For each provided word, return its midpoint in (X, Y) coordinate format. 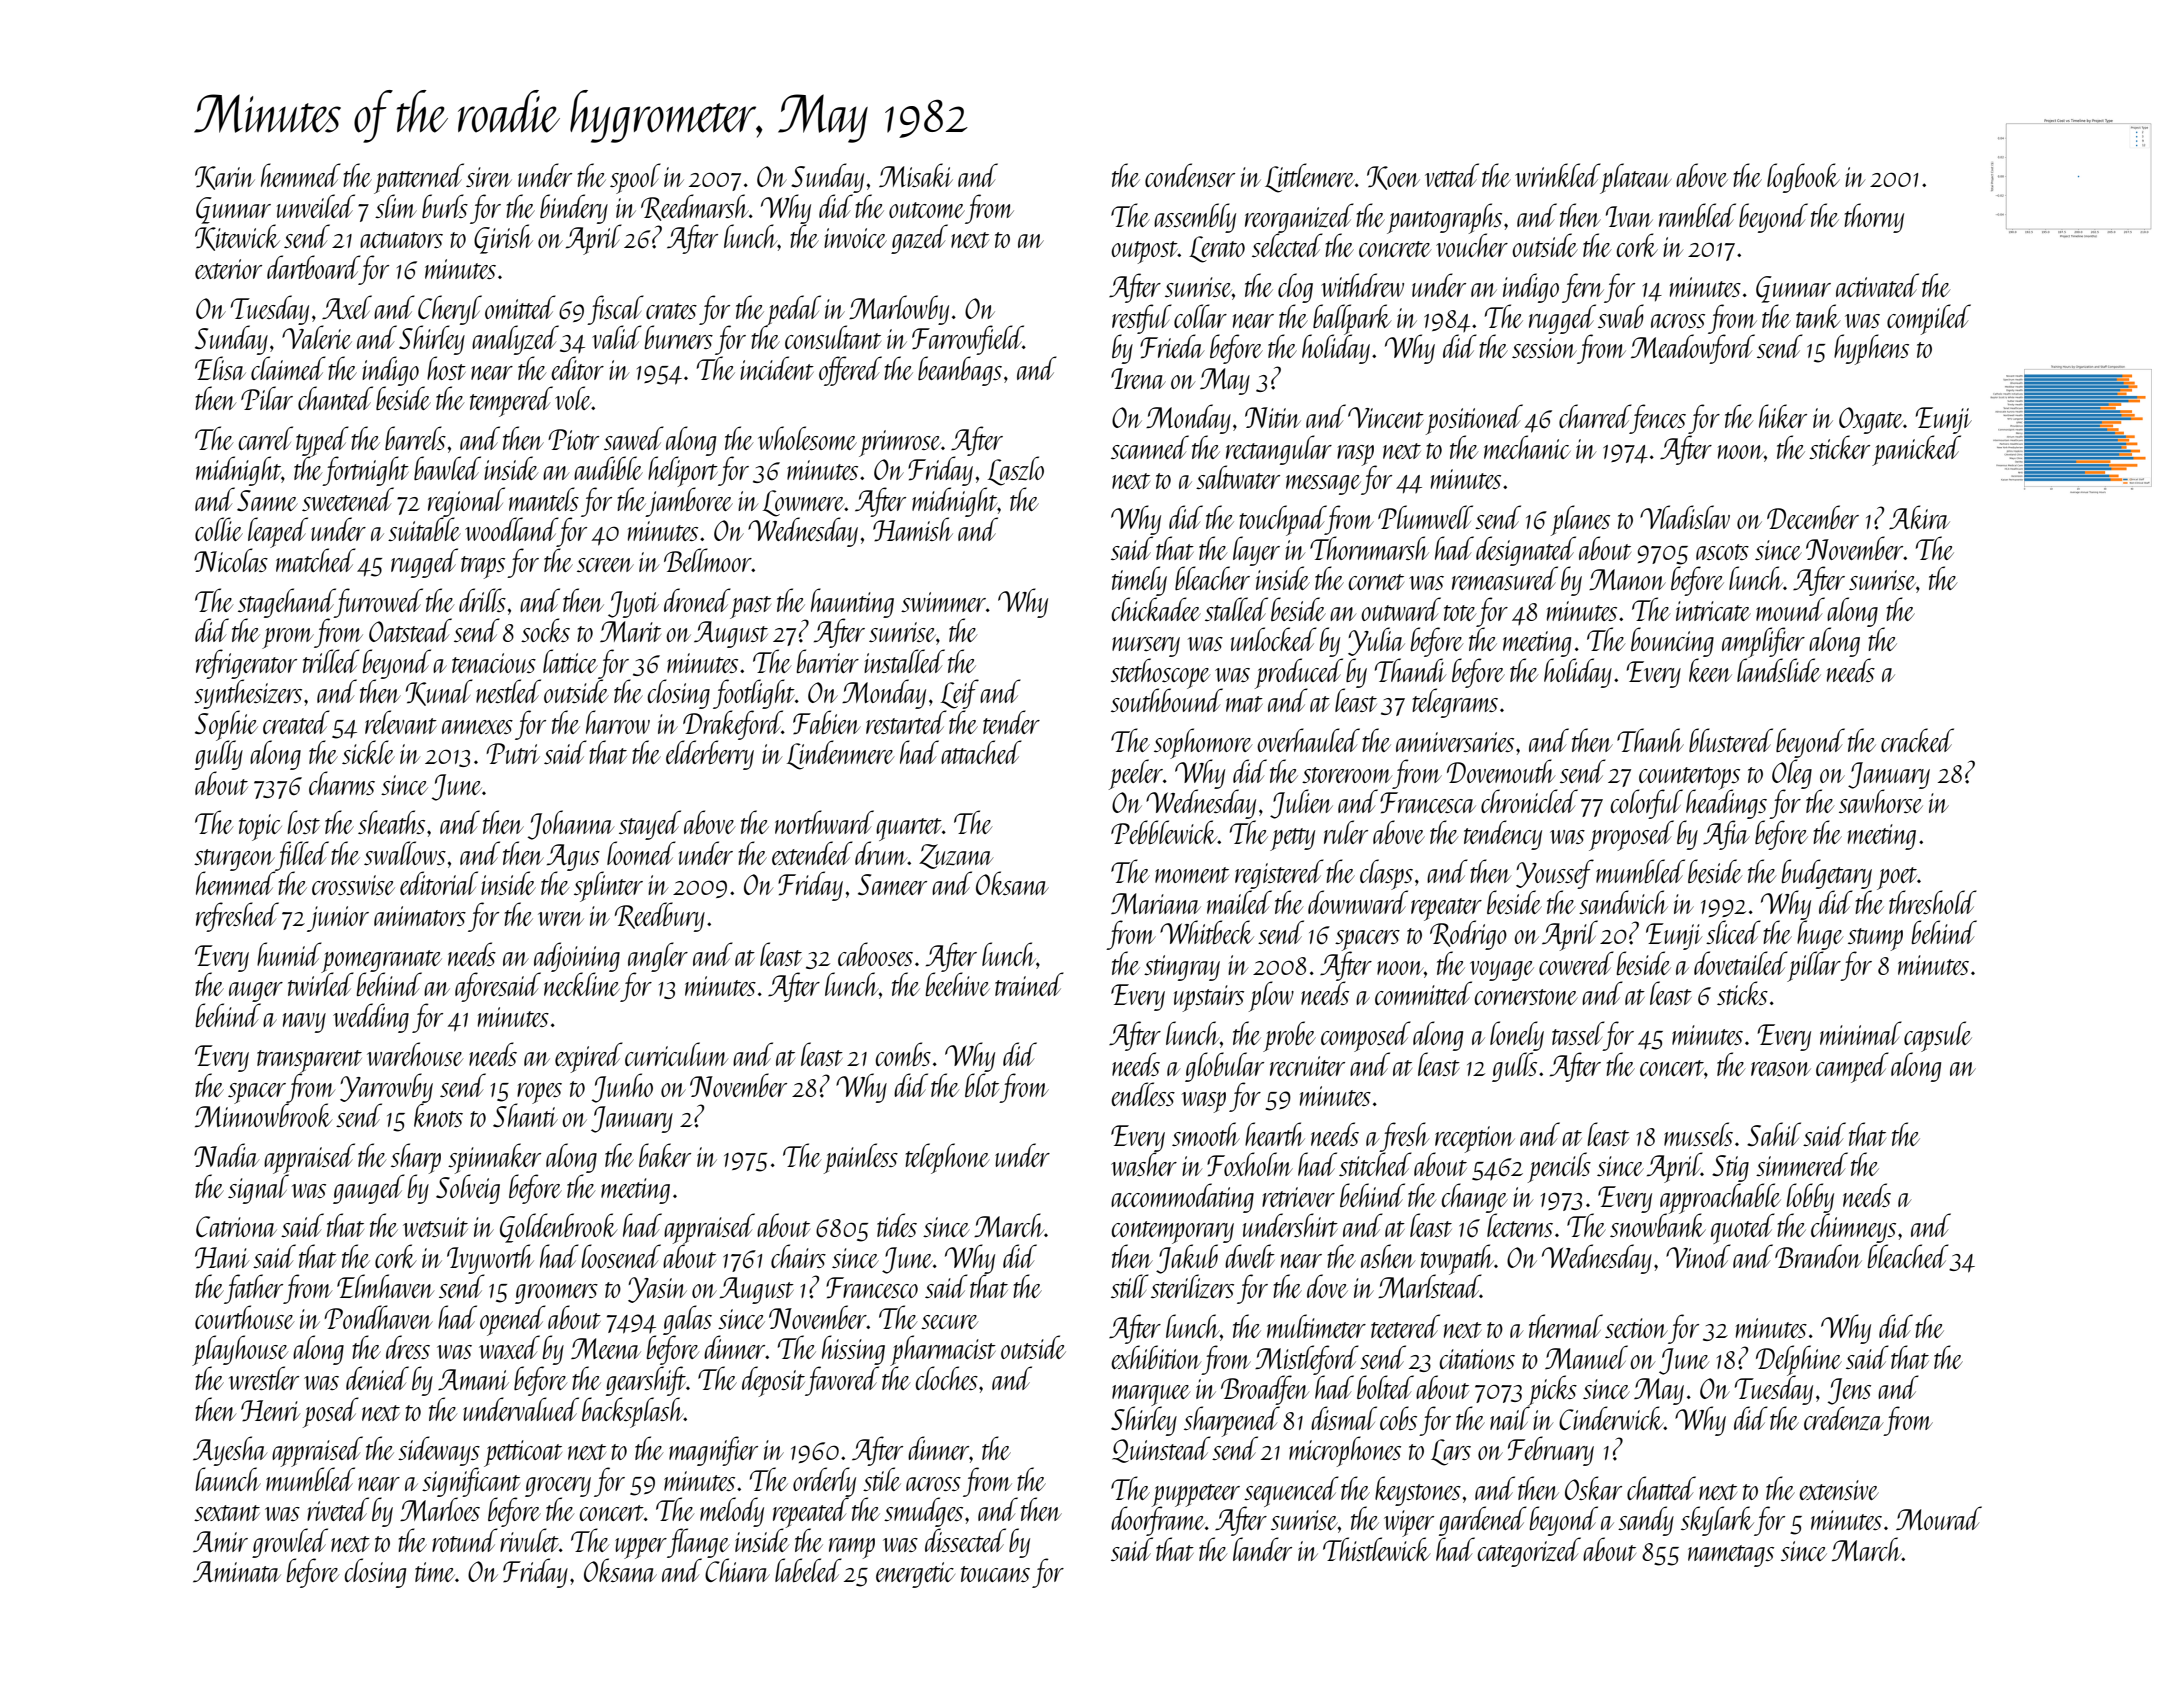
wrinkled (1557, 175)
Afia (1726, 835)
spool (635, 178)
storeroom (1347, 775)
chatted (1661, 1488)
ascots (1722, 552)
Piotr (573, 439)
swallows (405, 853)
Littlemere (1310, 178)
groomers (556, 1294)
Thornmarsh (1369, 548)
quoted (1743, 1229)
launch (228, 1479)
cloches (947, 1378)
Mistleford (1307, 1360)
